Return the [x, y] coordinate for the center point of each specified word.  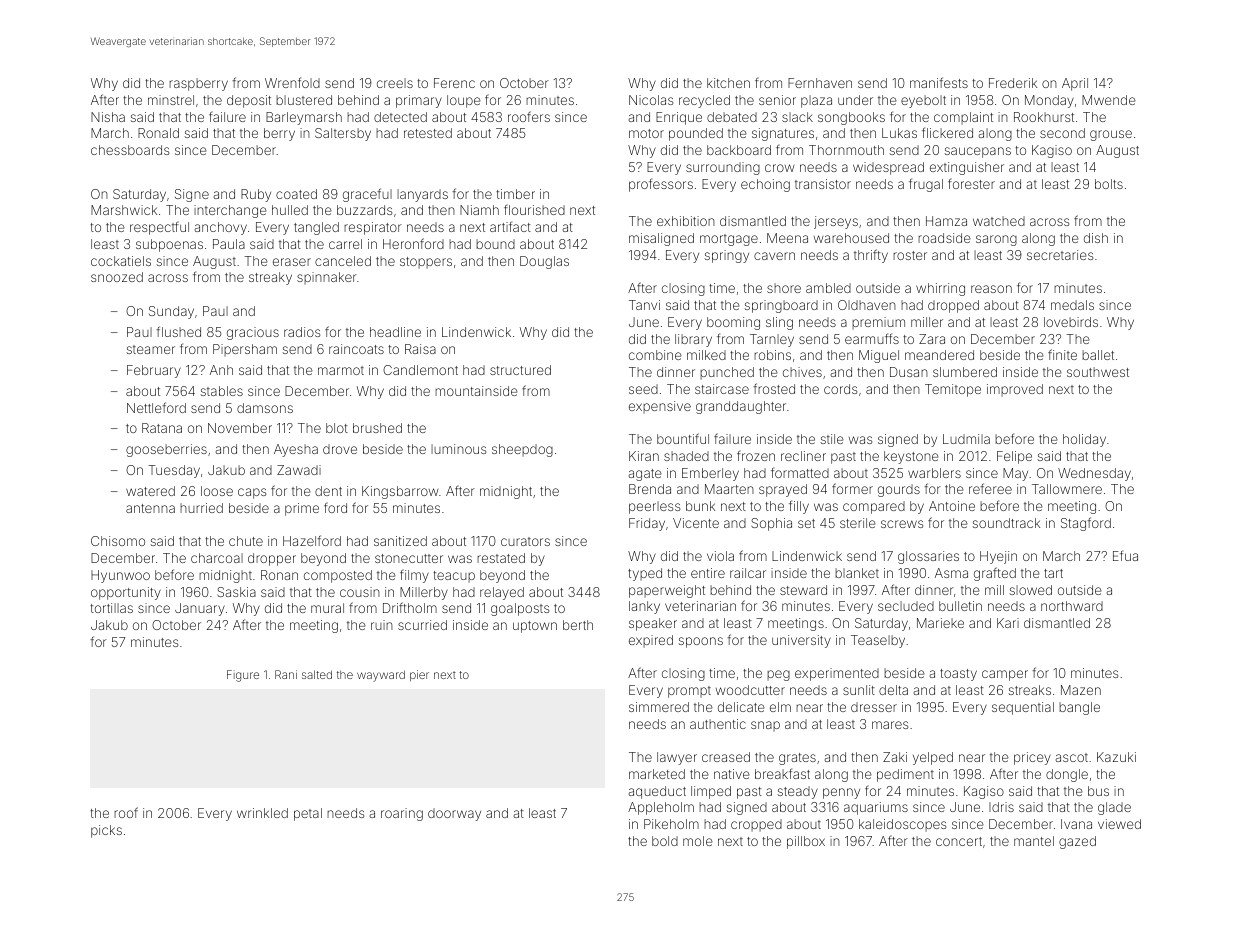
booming [733, 323]
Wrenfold [292, 82]
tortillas [111, 608]
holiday [1084, 440]
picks [106, 831]
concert [959, 841]
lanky [644, 607]
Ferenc [454, 83]
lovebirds [1071, 322]
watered [150, 491]
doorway [454, 814]
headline [395, 332]
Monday [1049, 101]
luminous [458, 449]
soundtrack [1006, 523]
